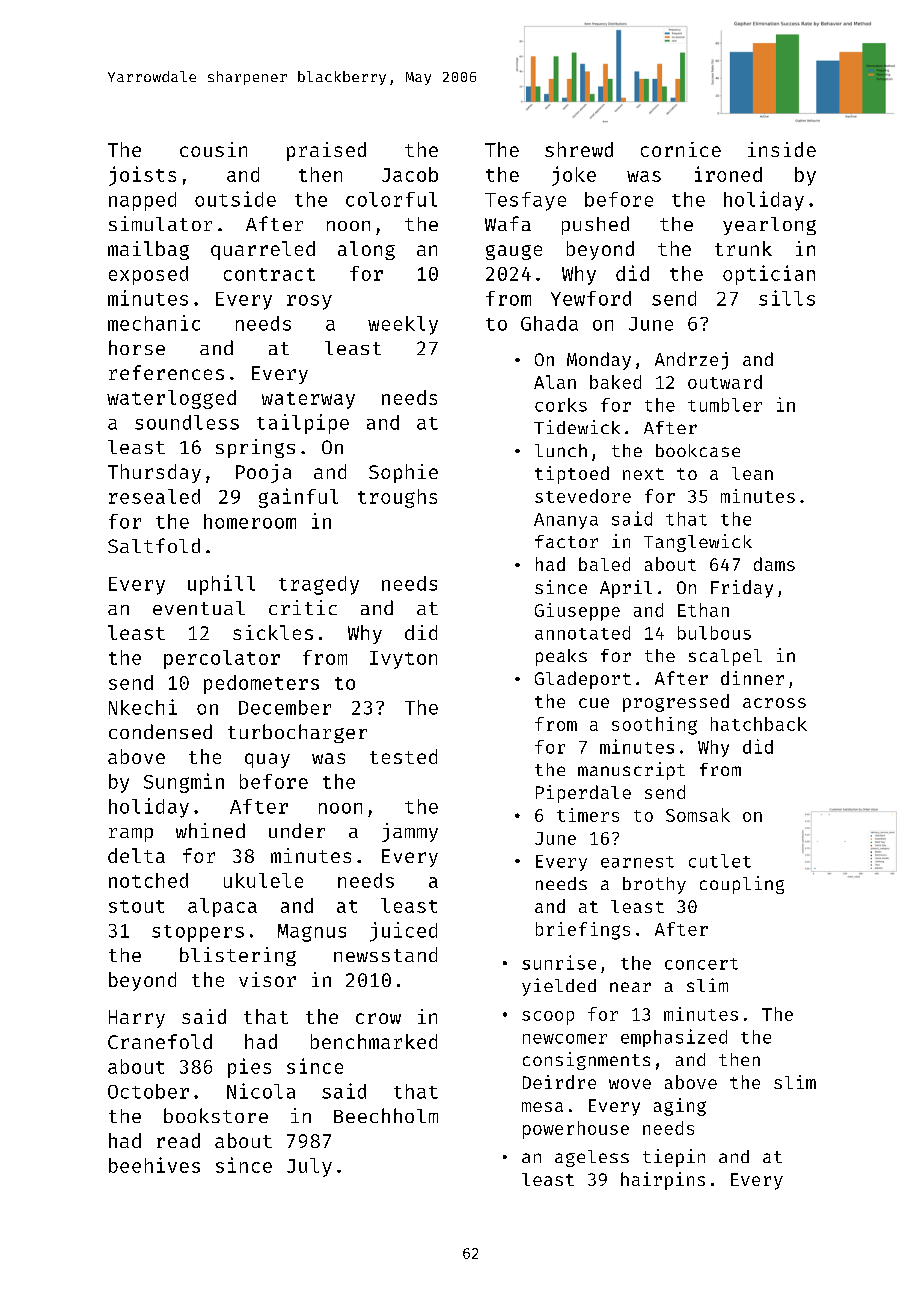  I want to click on condensed, so click(160, 731).
